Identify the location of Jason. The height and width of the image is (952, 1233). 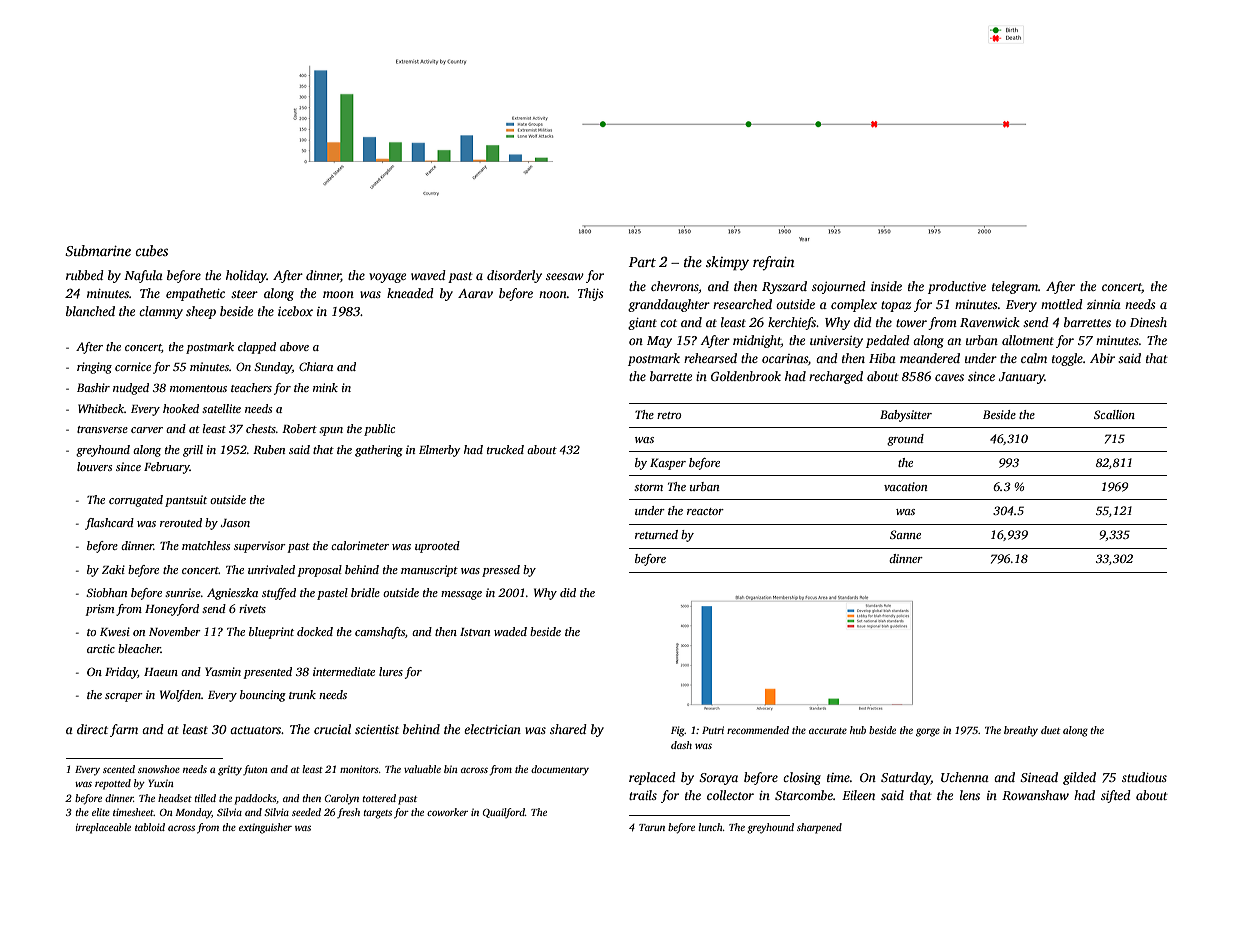
(235, 523).
